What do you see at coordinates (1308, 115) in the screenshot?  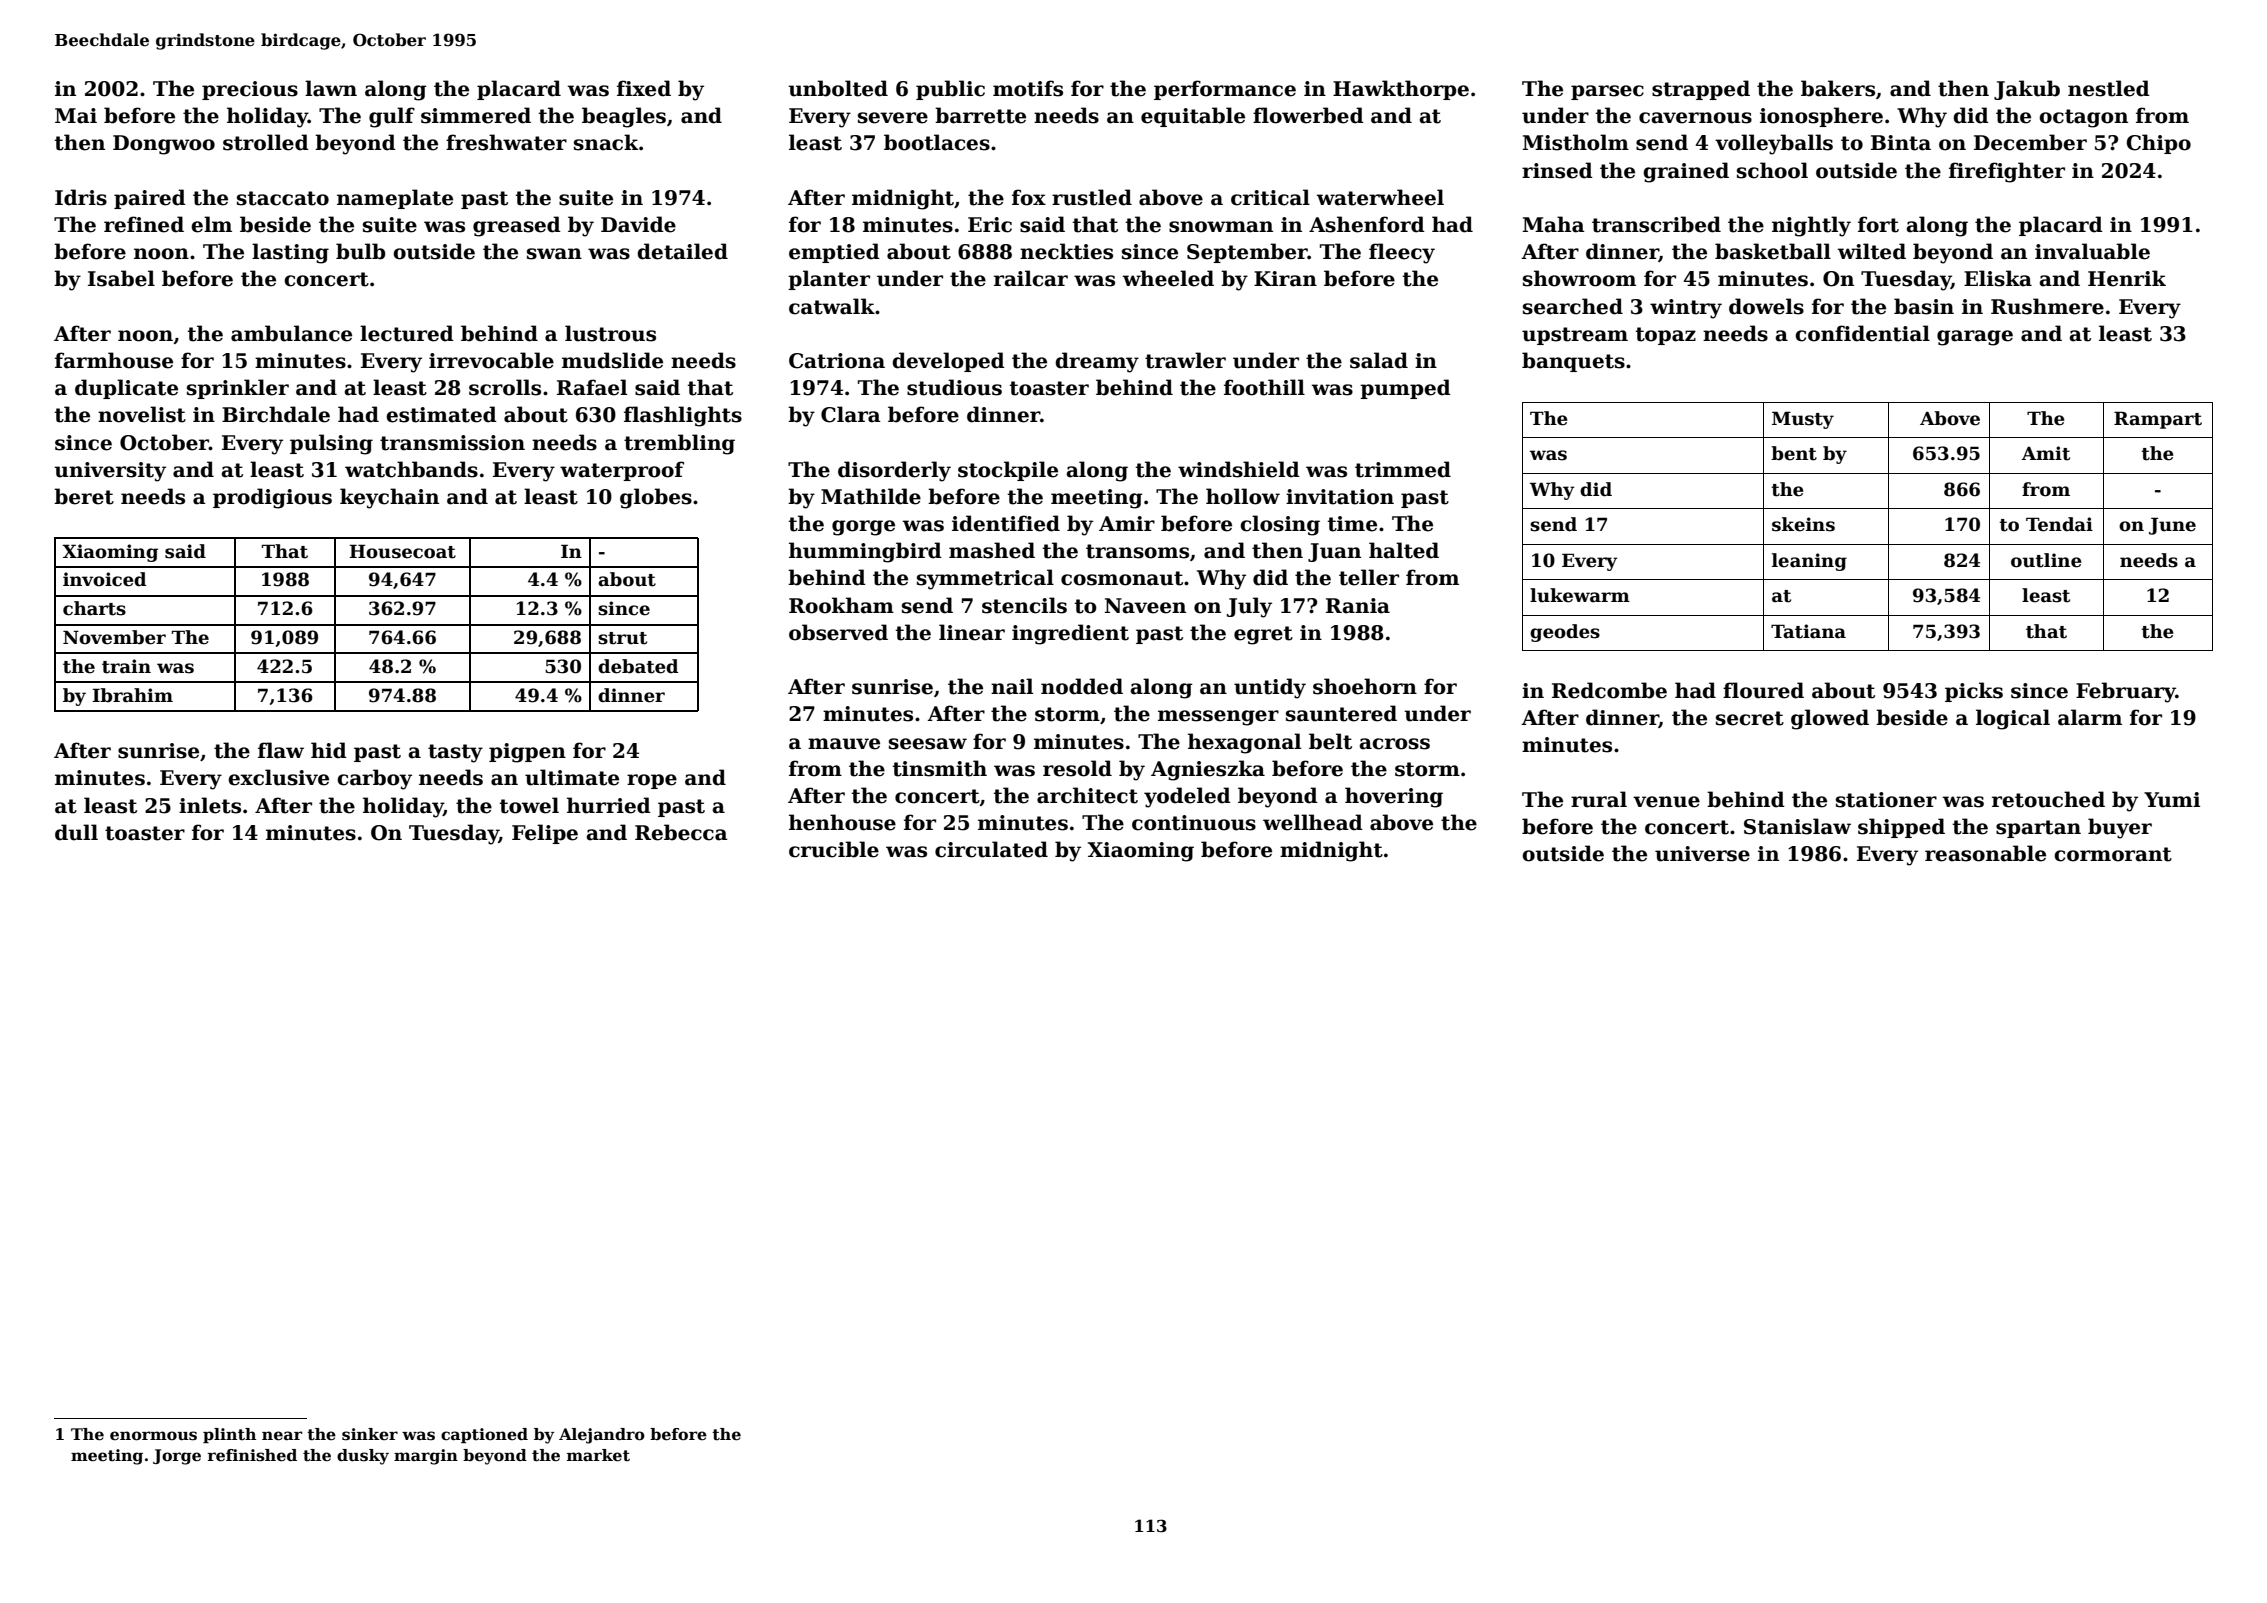 I see `flowerbed` at bounding box center [1308, 115].
